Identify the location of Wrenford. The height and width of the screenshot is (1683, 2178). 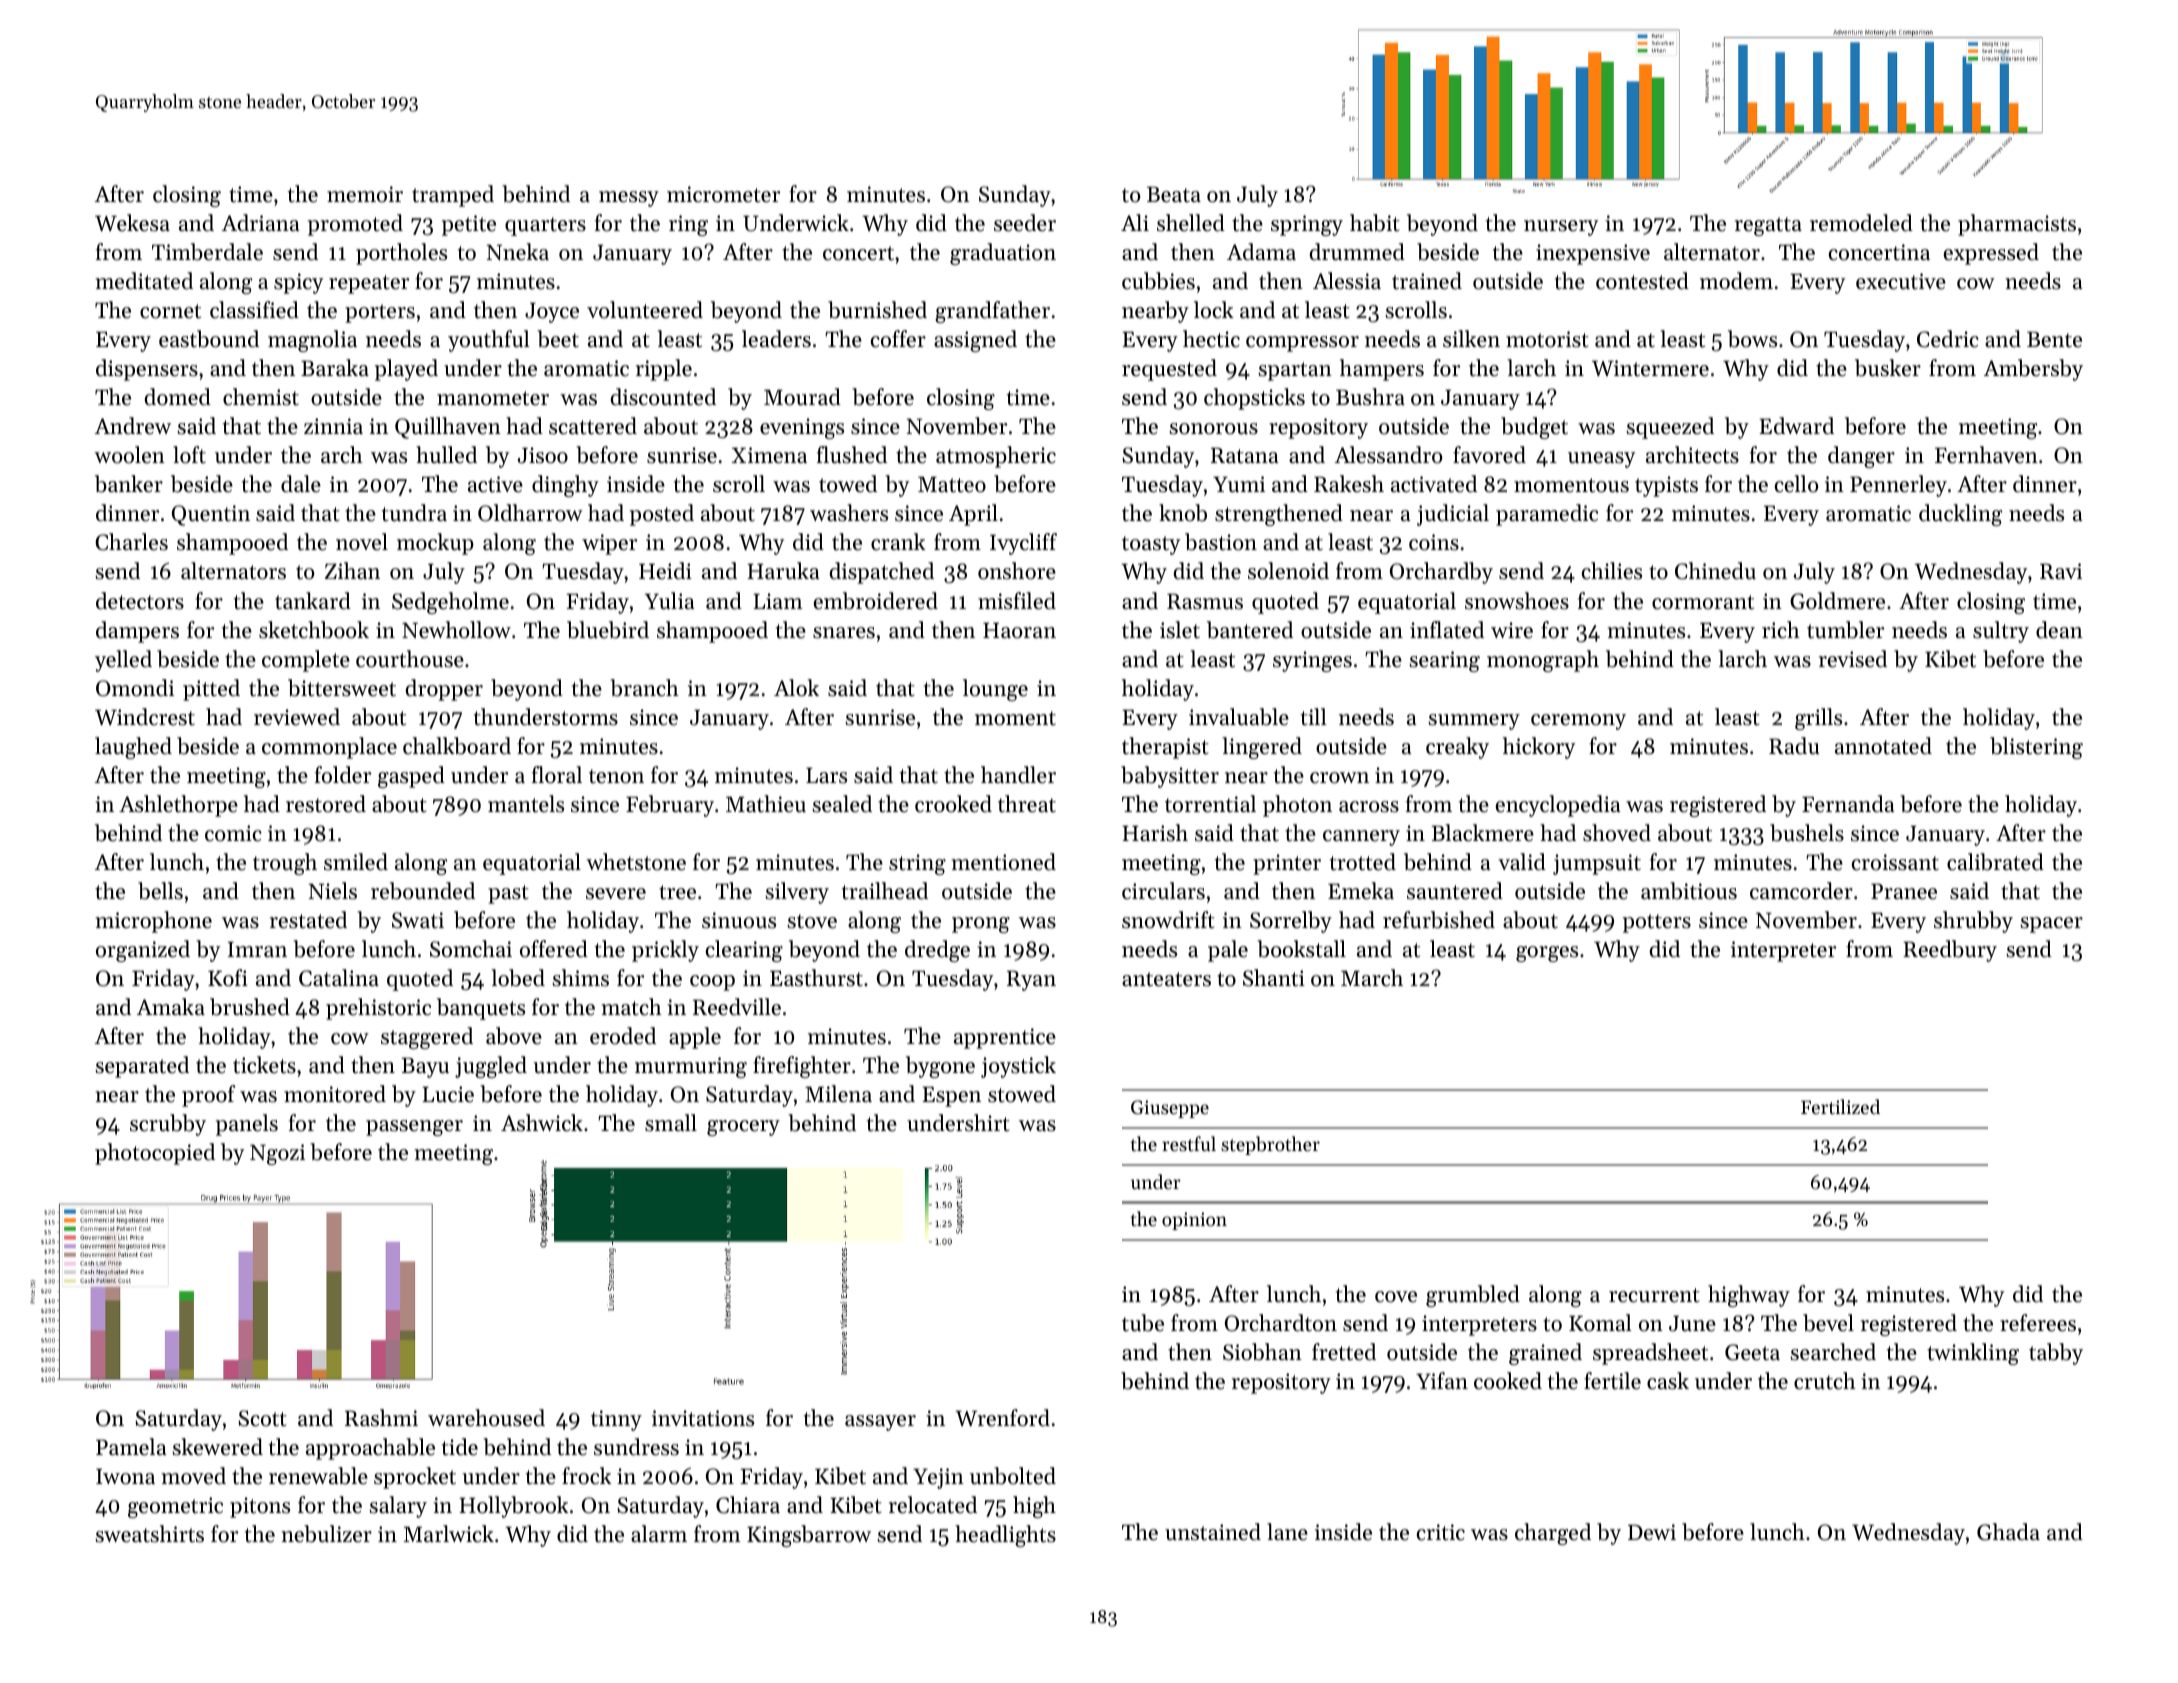
(1002, 1418).
